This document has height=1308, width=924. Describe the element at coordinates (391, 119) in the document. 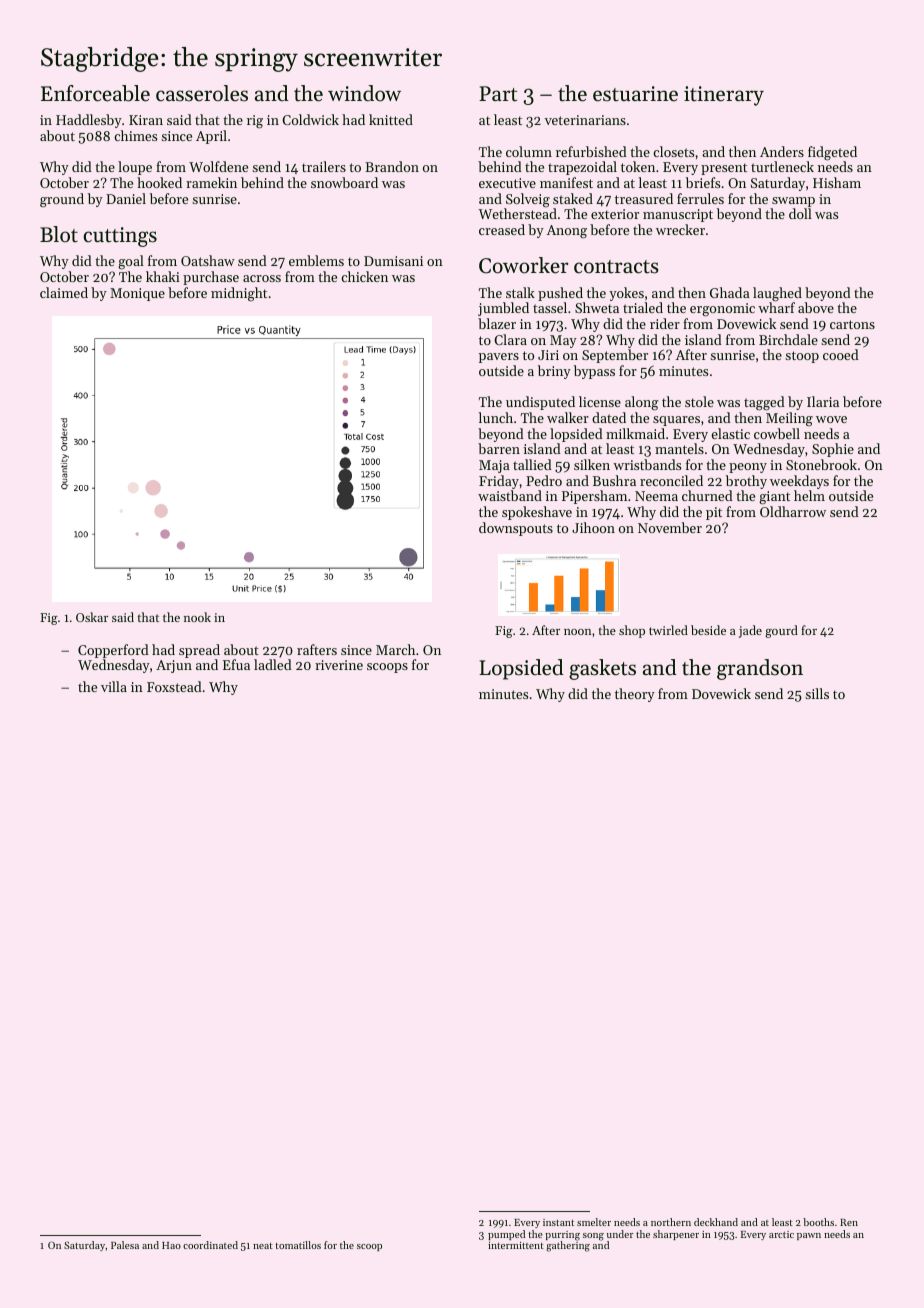

I see `knitted` at that location.
